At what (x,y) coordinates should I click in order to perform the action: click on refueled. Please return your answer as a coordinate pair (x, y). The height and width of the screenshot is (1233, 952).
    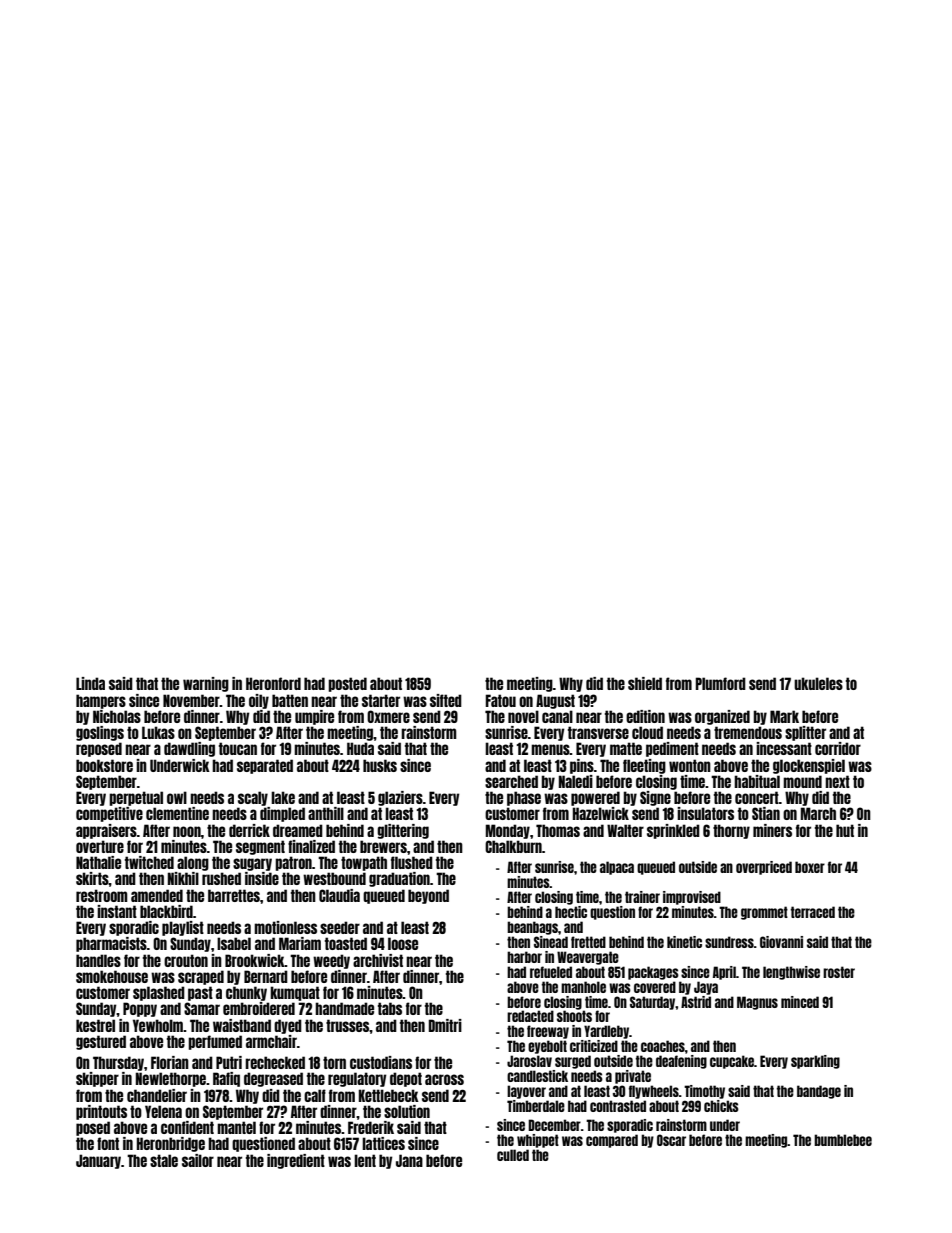
    Looking at the image, I should click on (551, 972).
